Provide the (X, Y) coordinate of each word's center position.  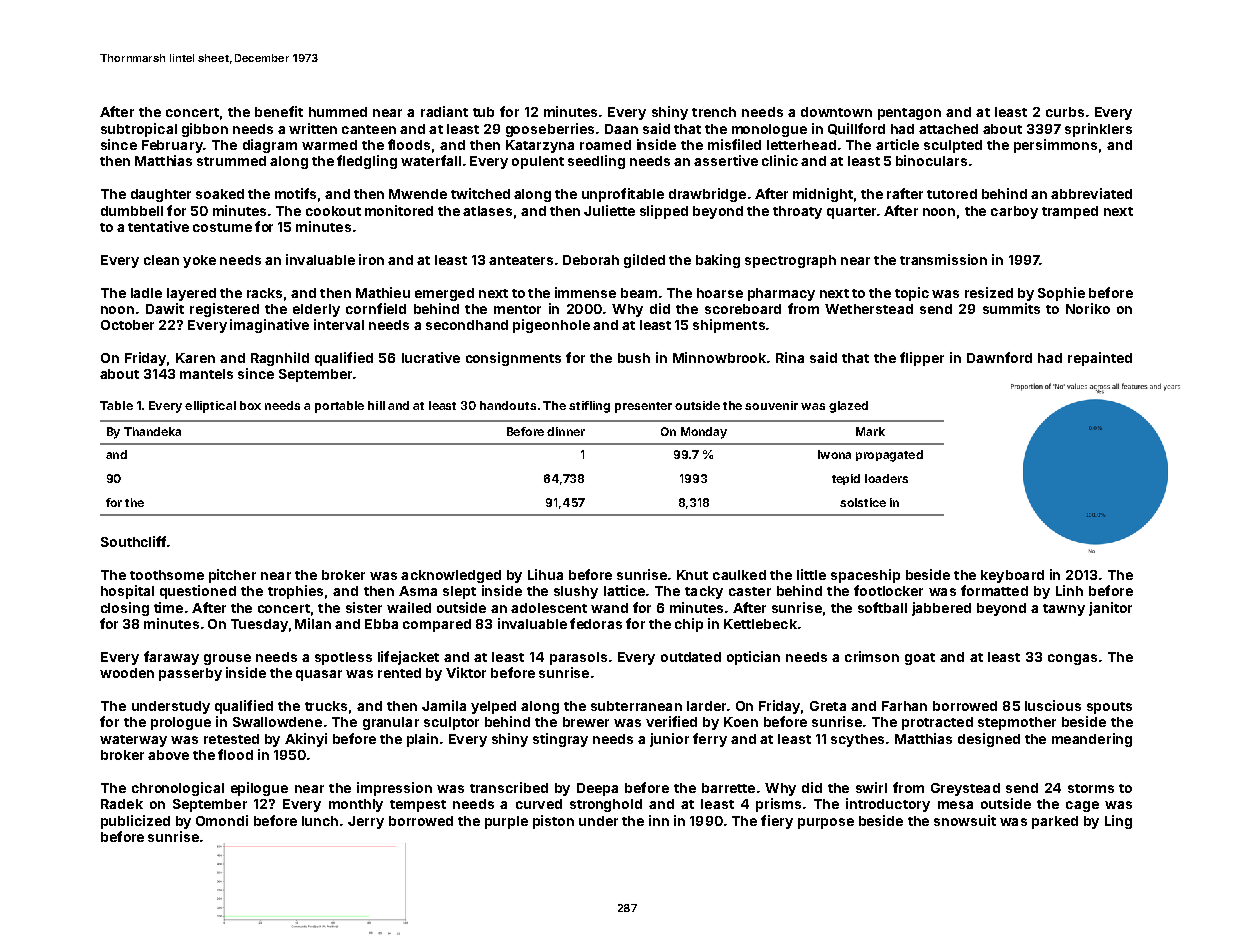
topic (912, 294)
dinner (566, 431)
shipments (729, 326)
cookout (333, 211)
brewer (586, 722)
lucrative (431, 357)
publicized (135, 822)
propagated (889, 456)
